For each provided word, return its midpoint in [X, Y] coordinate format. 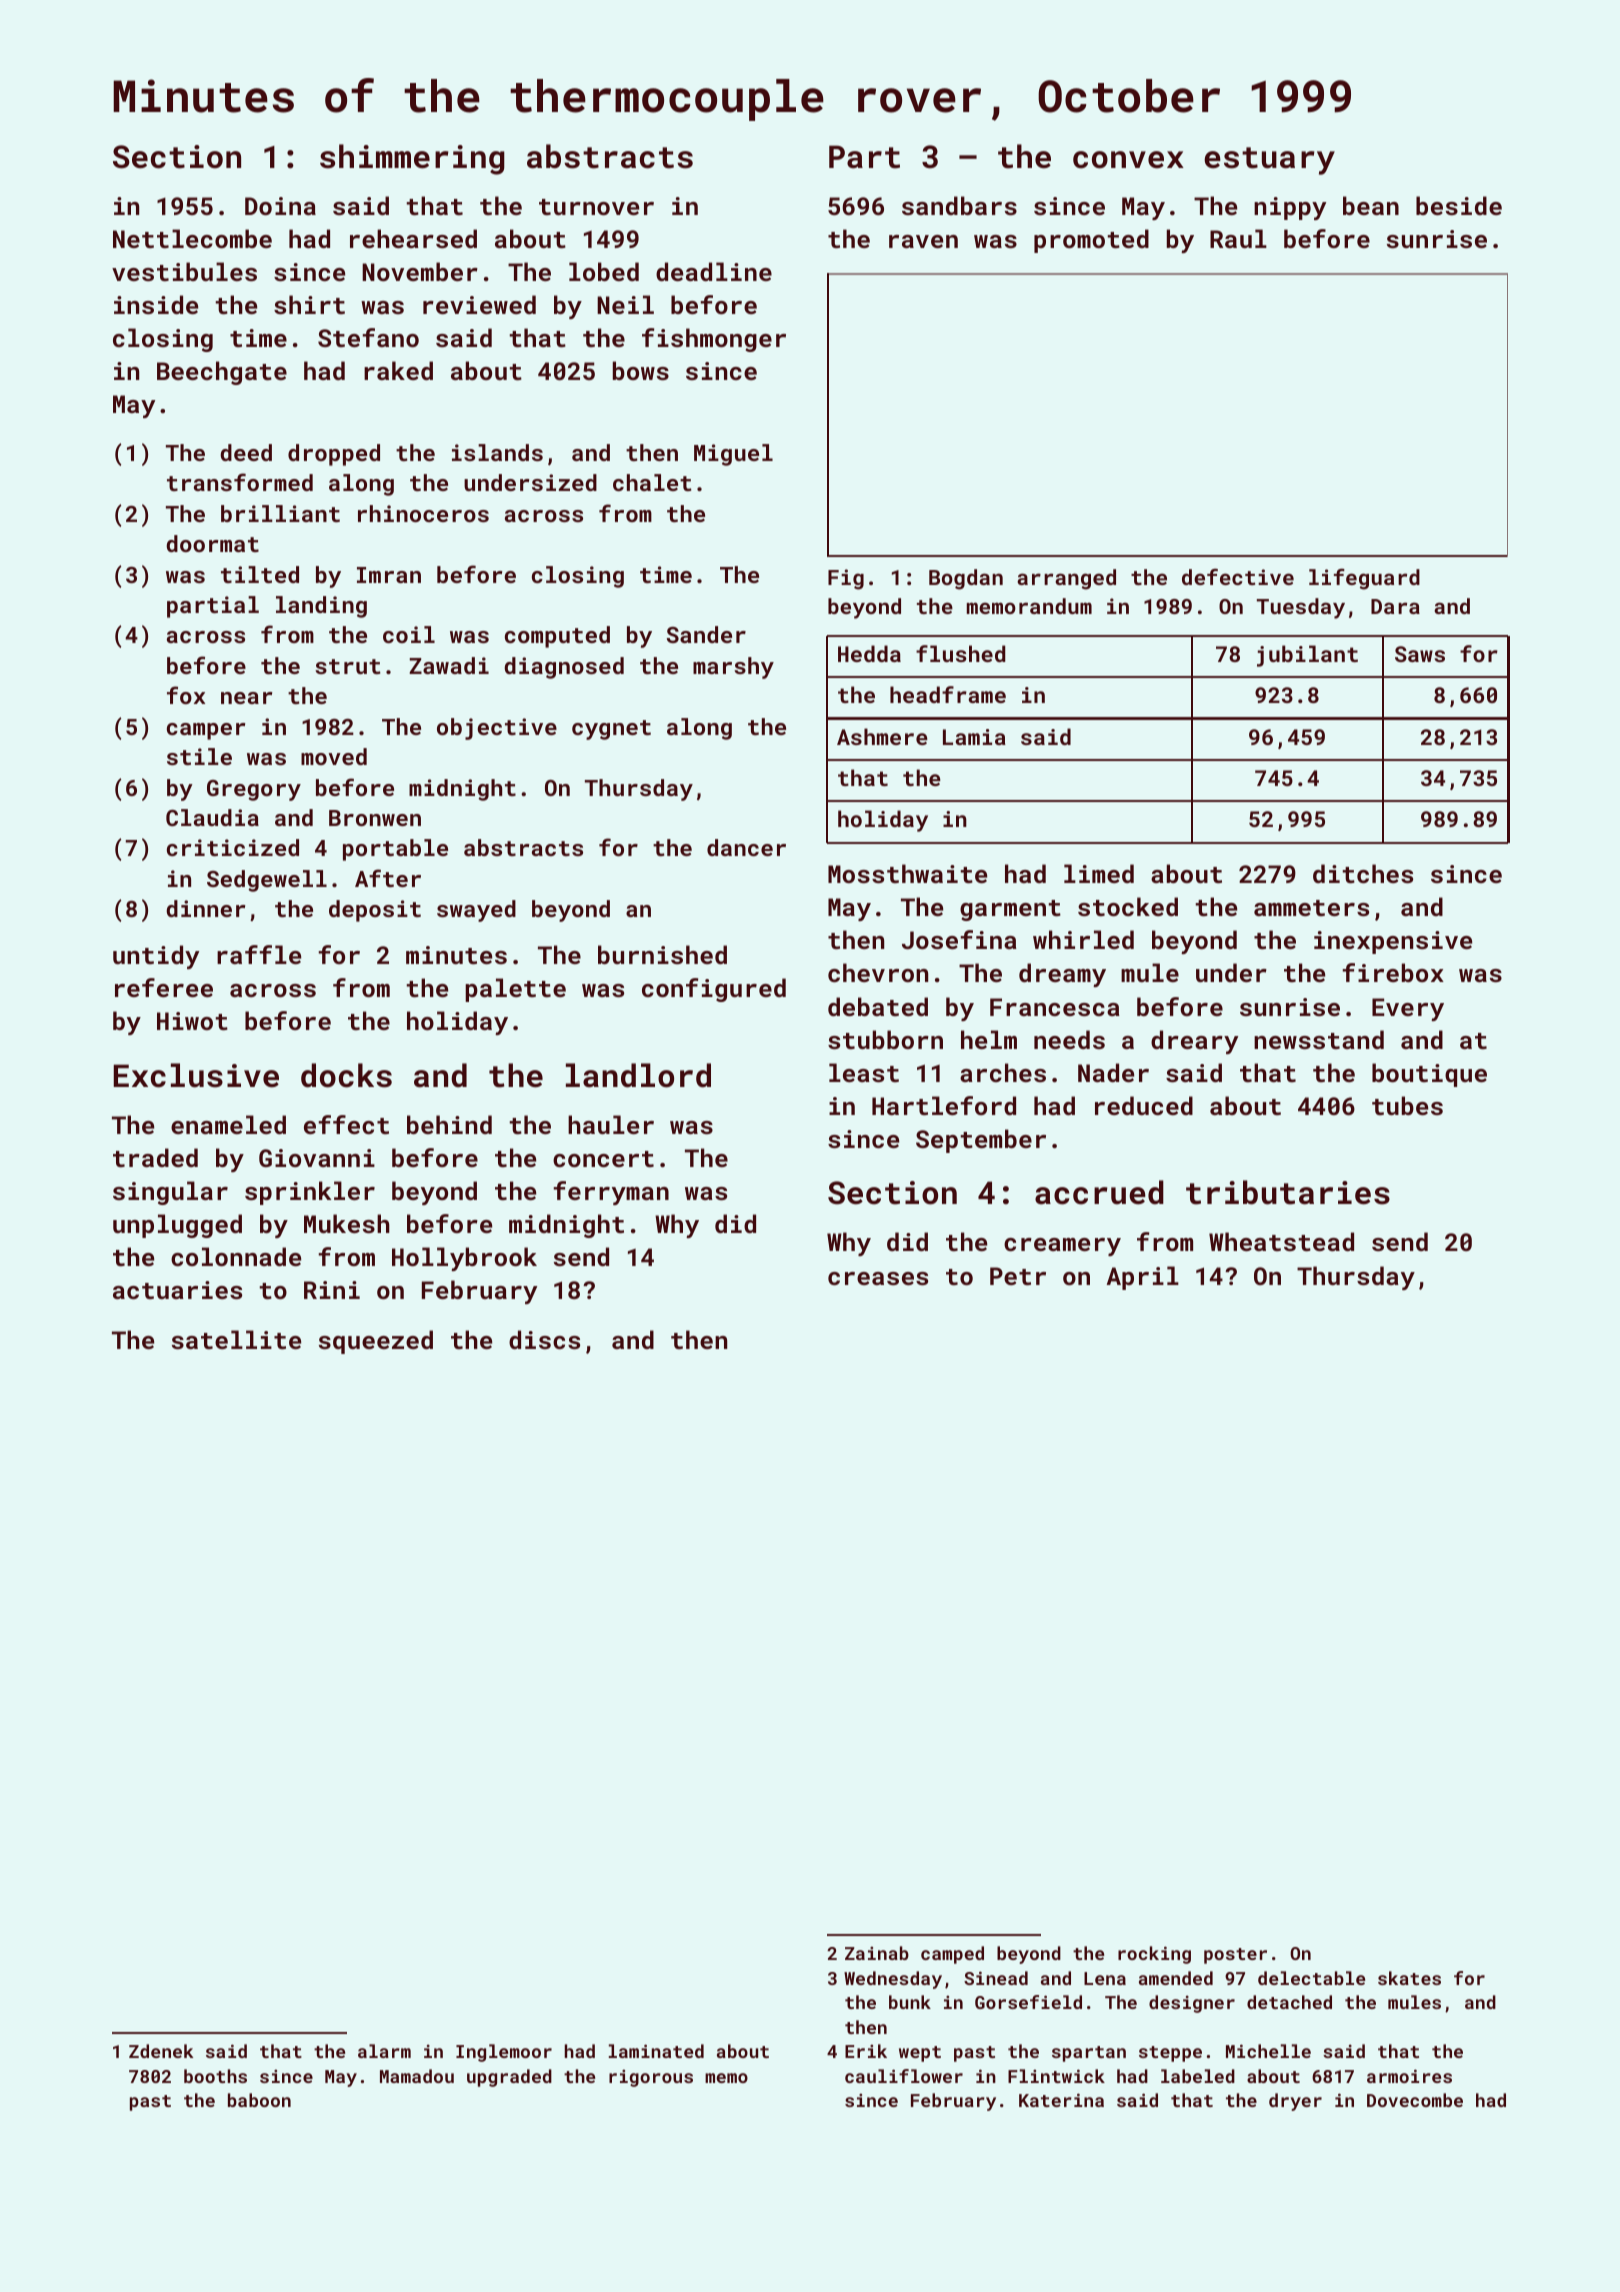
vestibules [184, 271]
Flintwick [1056, 2076]
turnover [596, 207]
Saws [1420, 654]
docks [346, 1075]
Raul [1238, 238]
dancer [746, 847]
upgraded [509, 2078]
